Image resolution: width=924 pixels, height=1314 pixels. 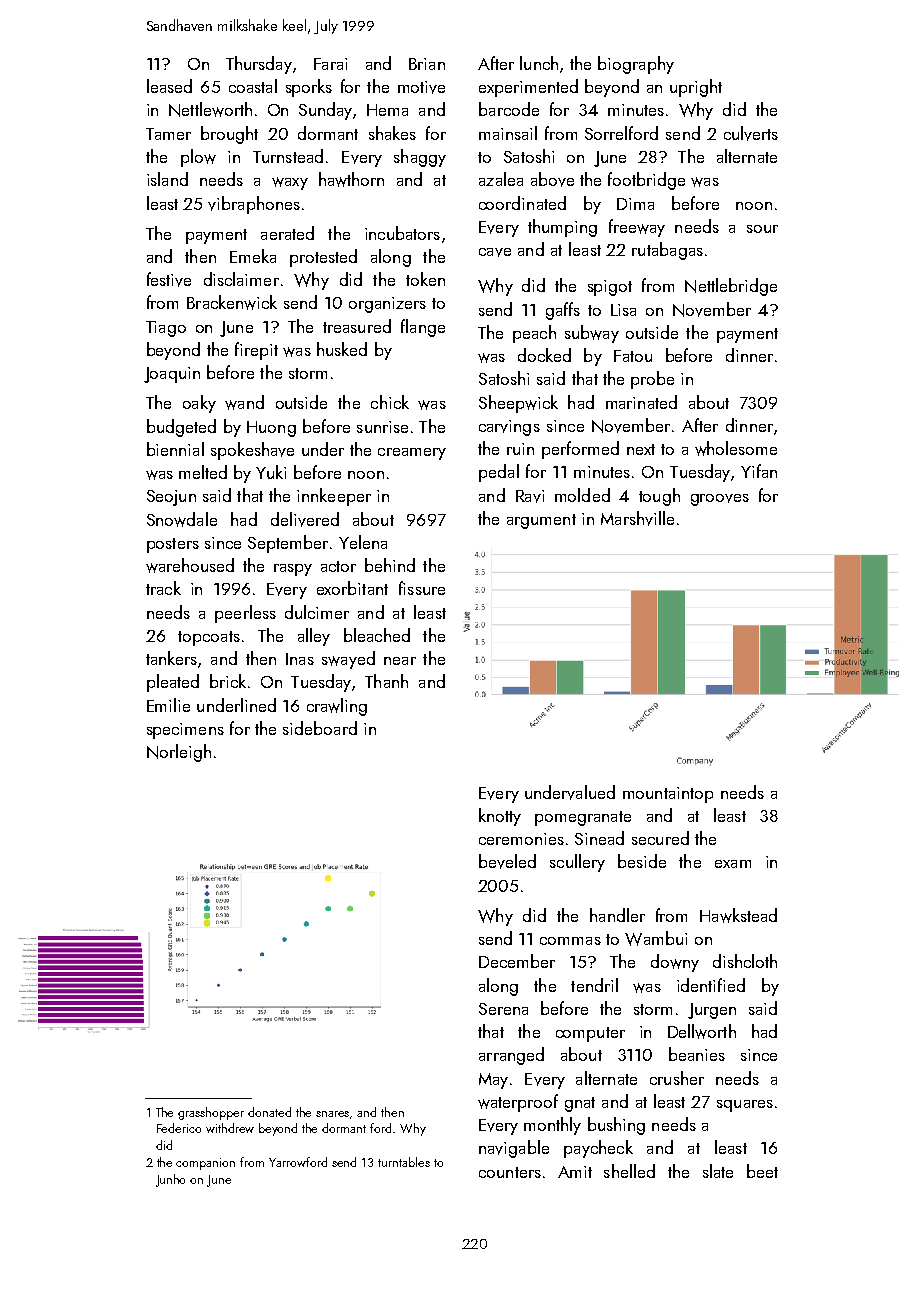 I want to click on leased, so click(x=169, y=86).
